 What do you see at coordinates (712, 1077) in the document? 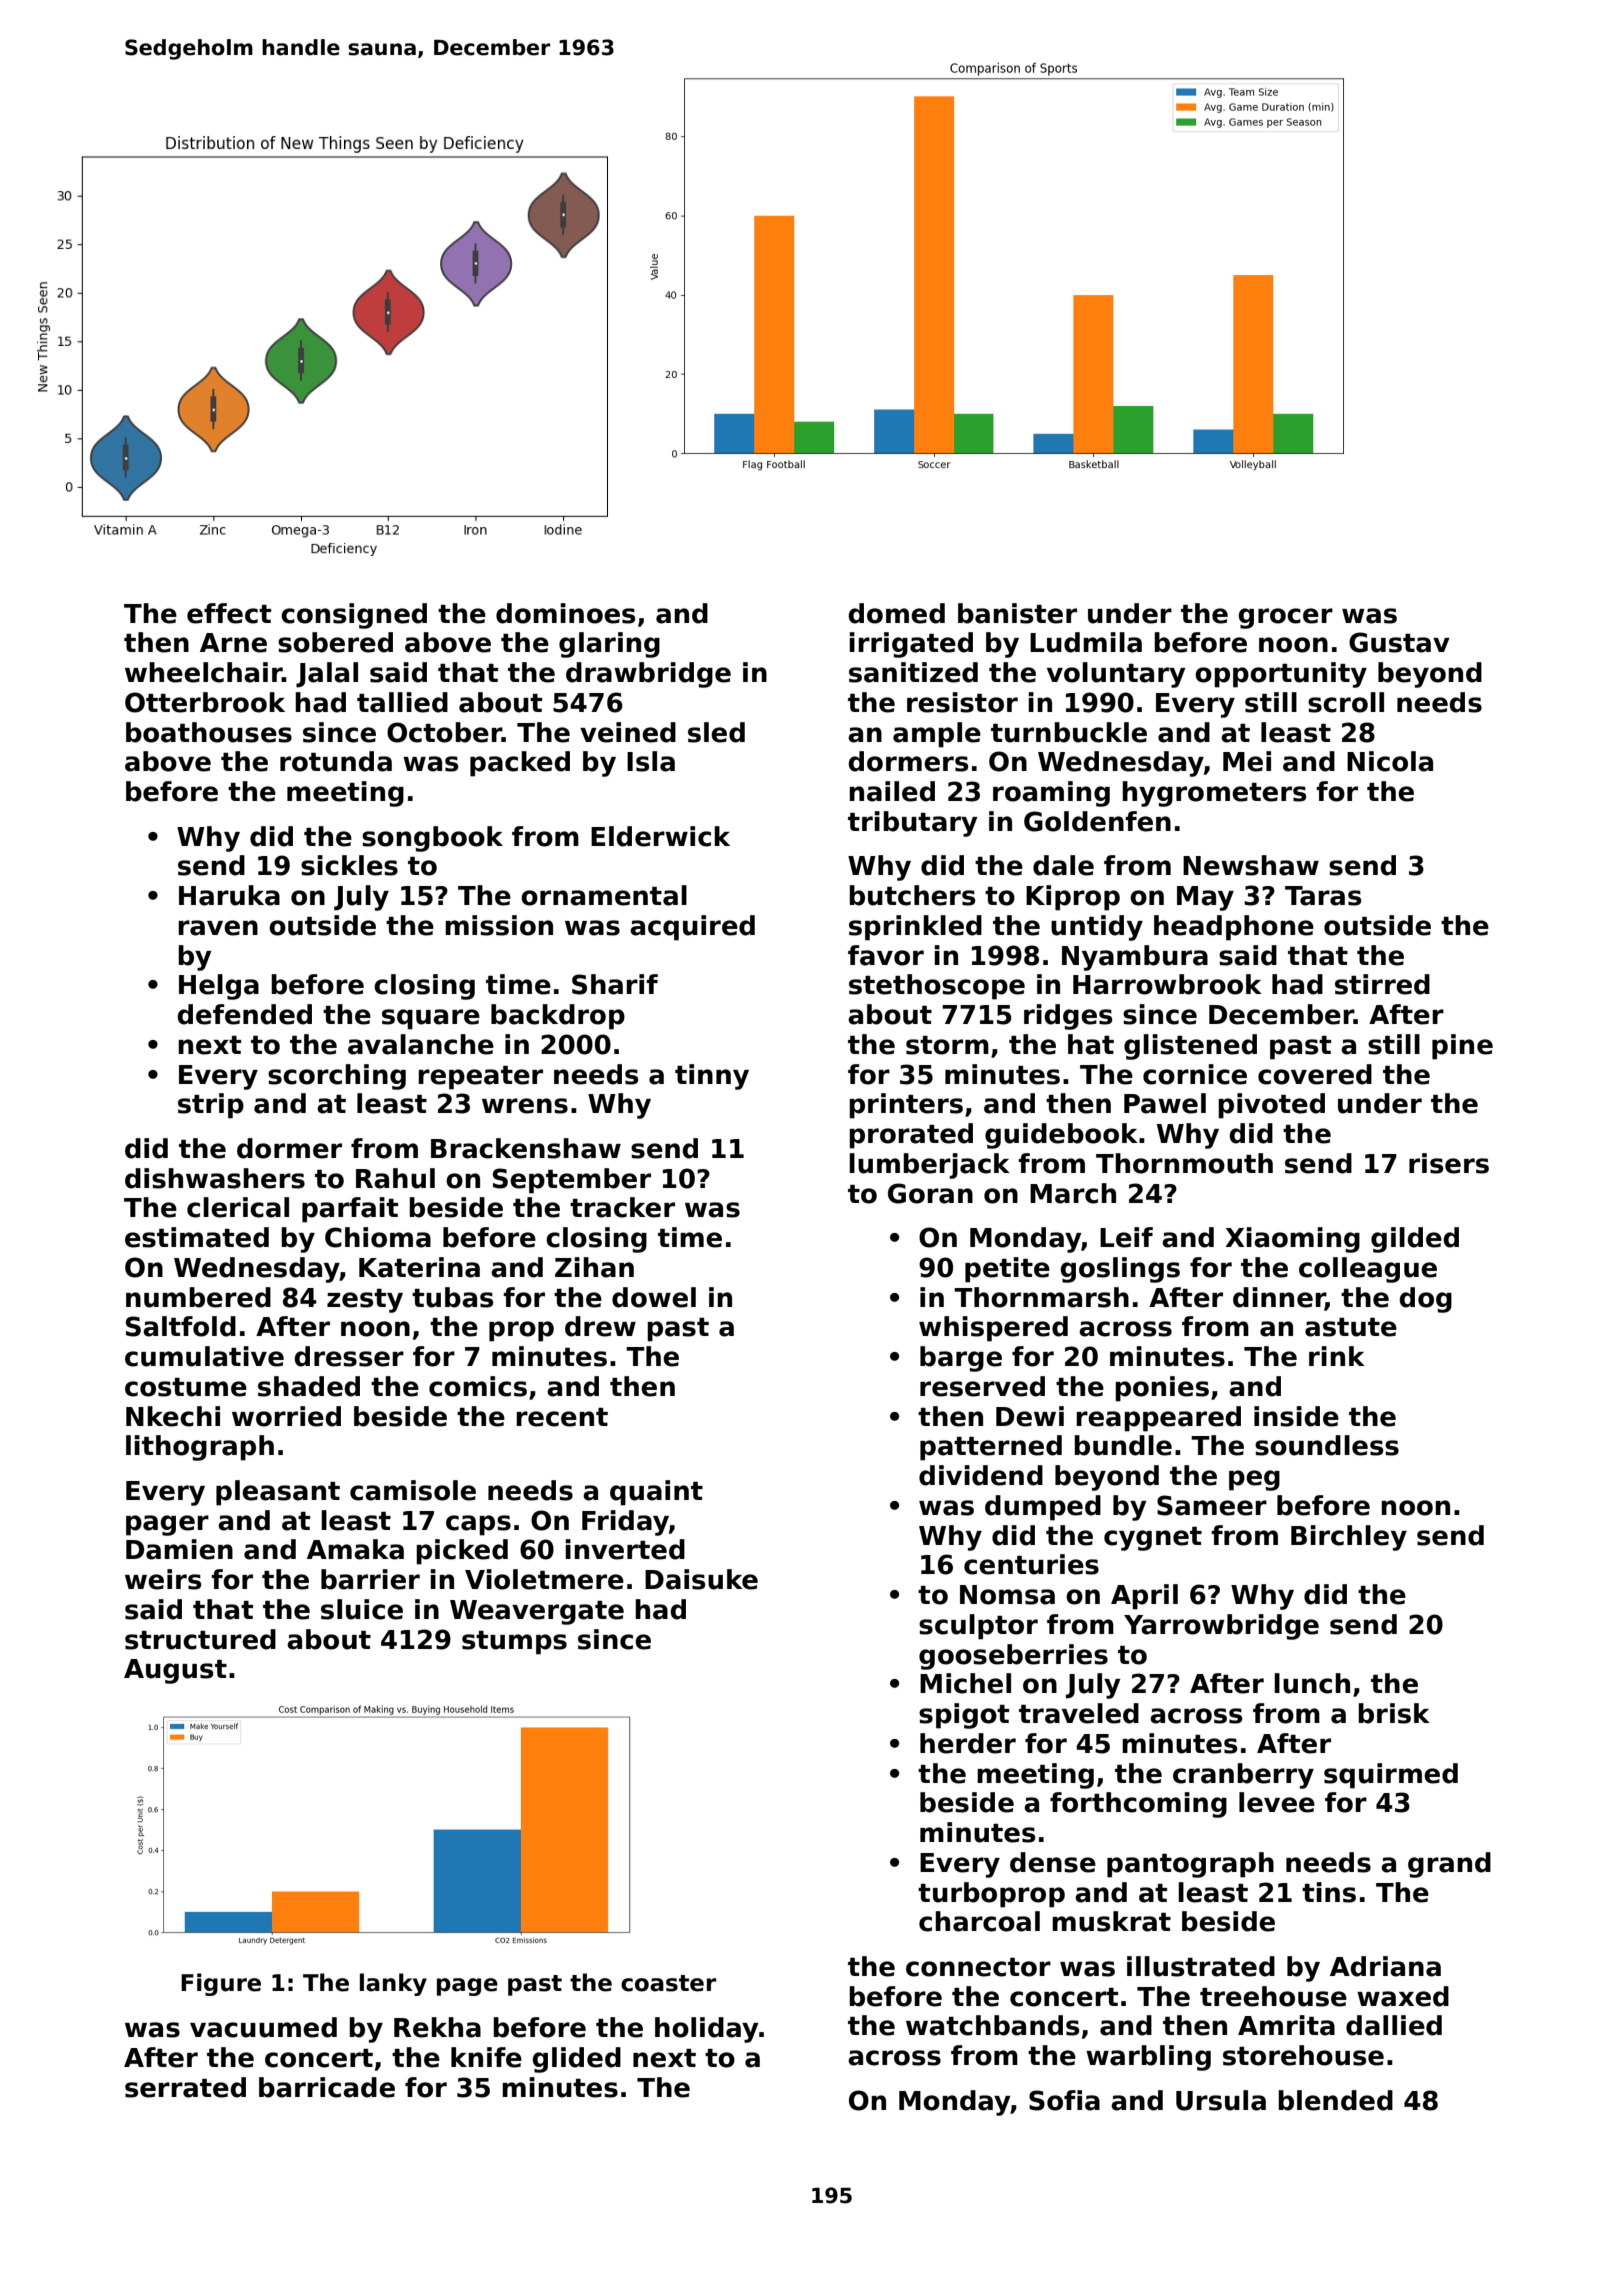
I see `tinny` at bounding box center [712, 1077].
